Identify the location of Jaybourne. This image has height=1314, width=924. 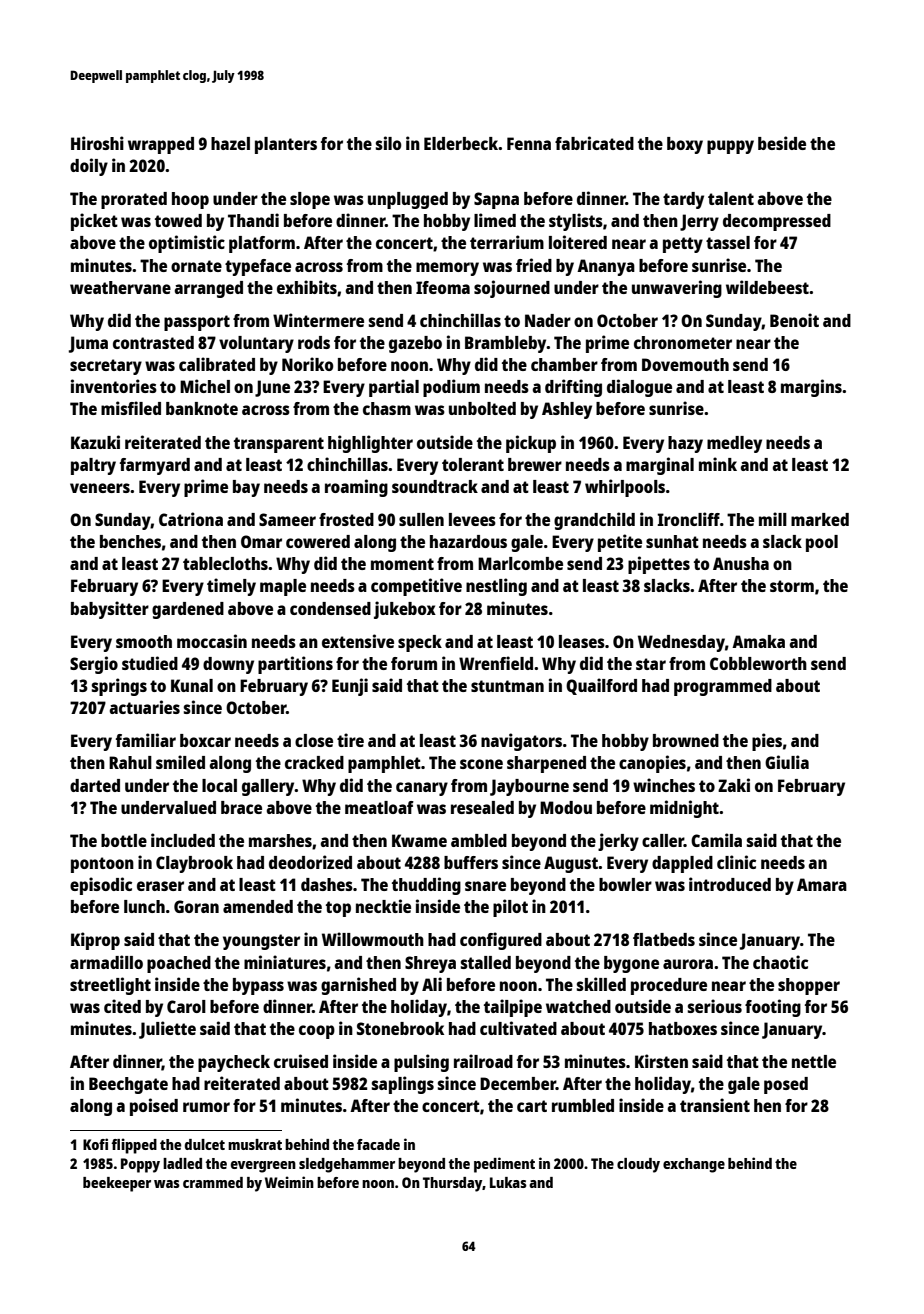
(529, 787).
